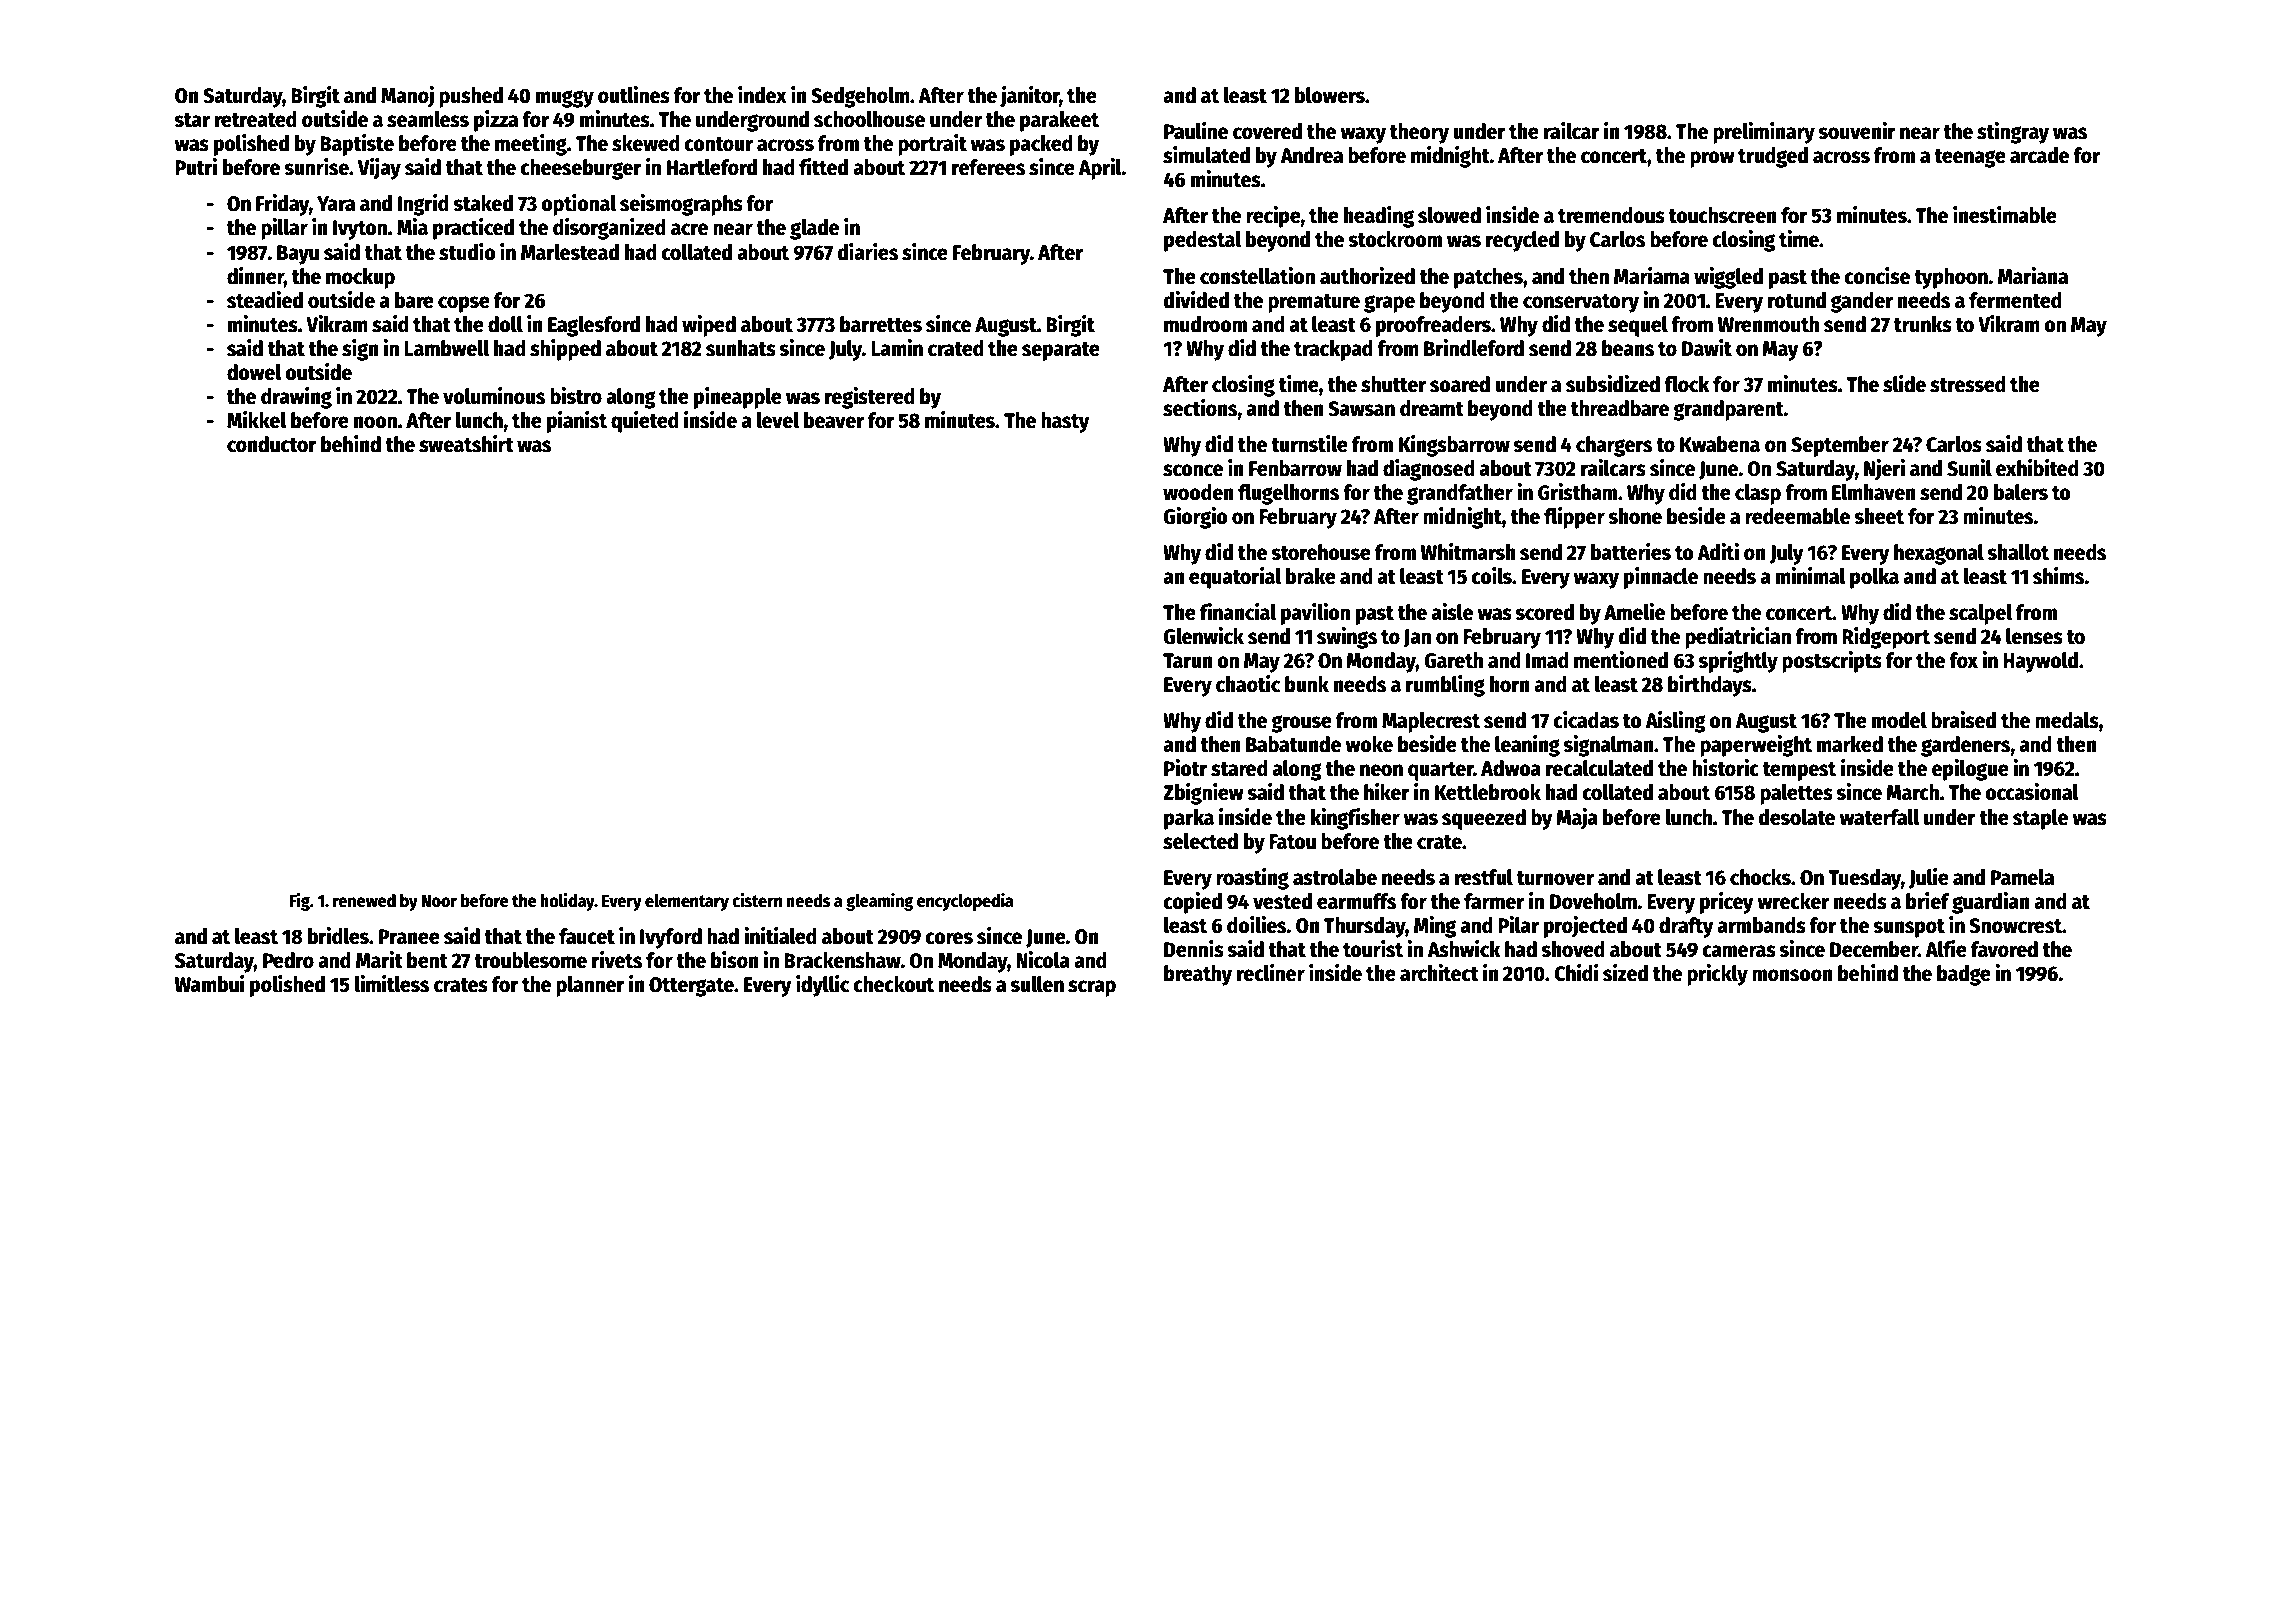 The width and height of the document is (2292, 1620). I want to click on Tarun, so click(1188, 661).
